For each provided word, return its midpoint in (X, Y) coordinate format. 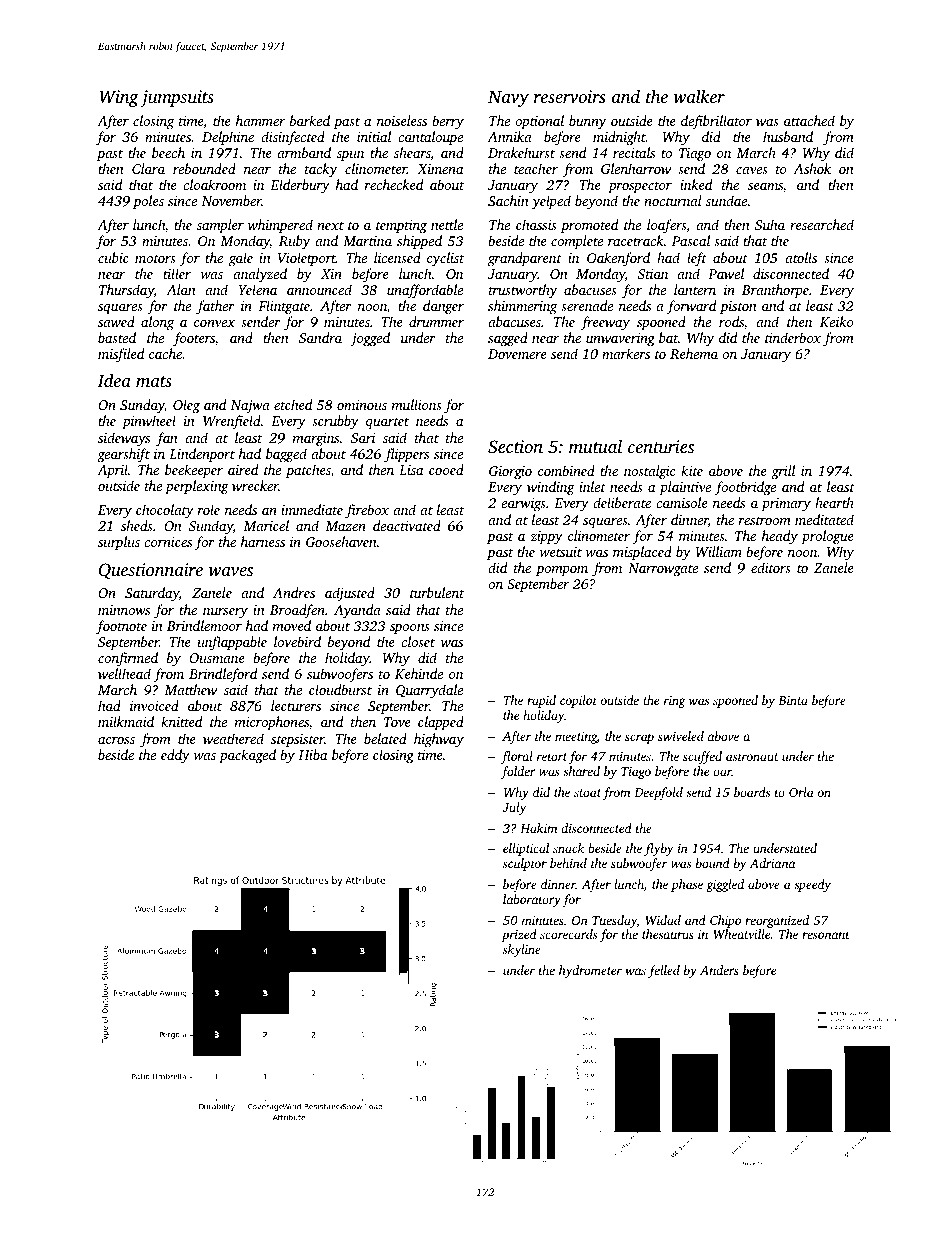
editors (771, 567)
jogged (370, 339)
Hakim (538, 828)
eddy (175, 756)
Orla (801, 792)
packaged (247, 756)
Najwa (250, 406)
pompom (562, 571)
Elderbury (300, 186)
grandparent (525, 259)
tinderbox (793, 337)
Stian (653, 274)
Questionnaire (151, 571)
